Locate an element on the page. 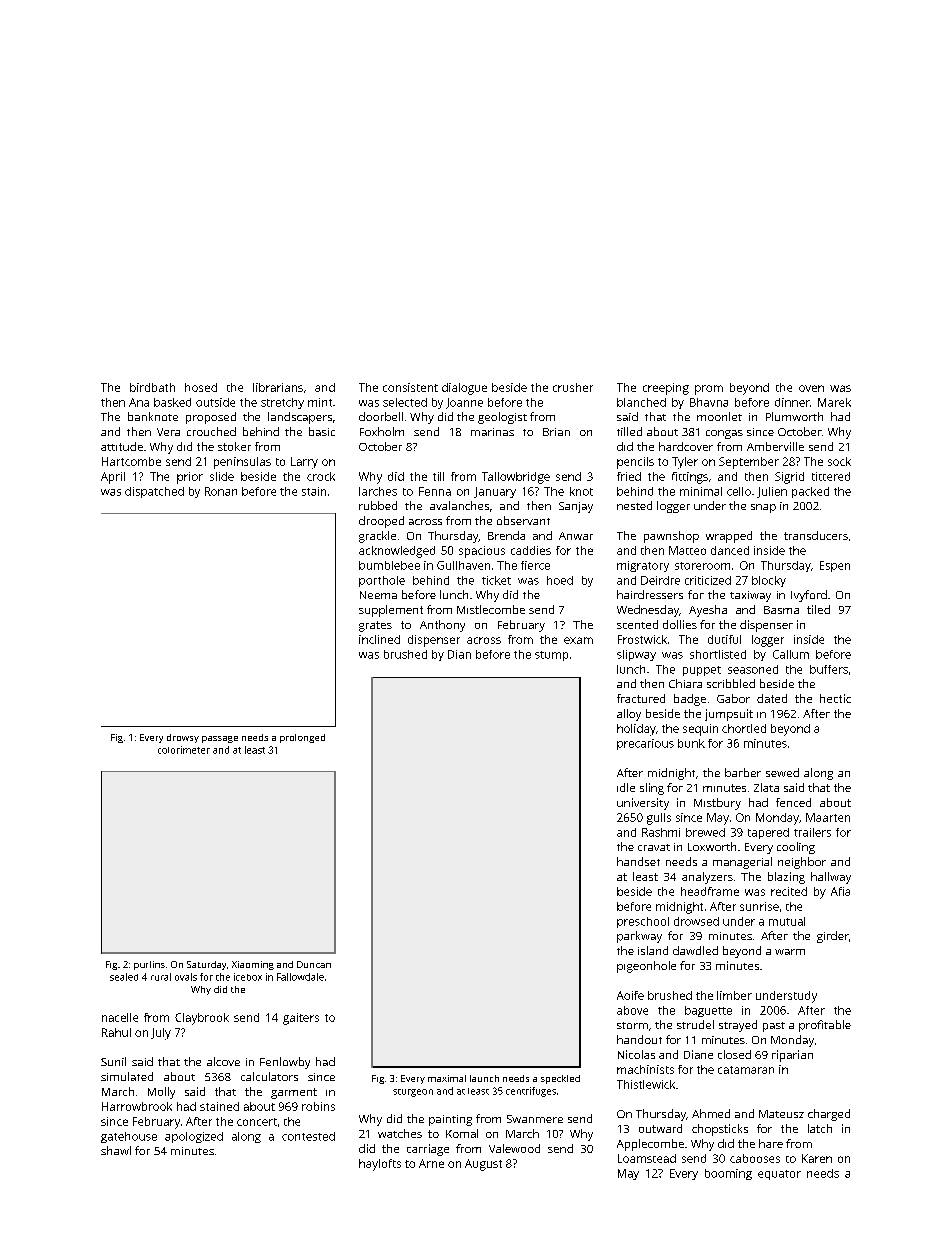  birdbath is located at coordinates (152, 387).
